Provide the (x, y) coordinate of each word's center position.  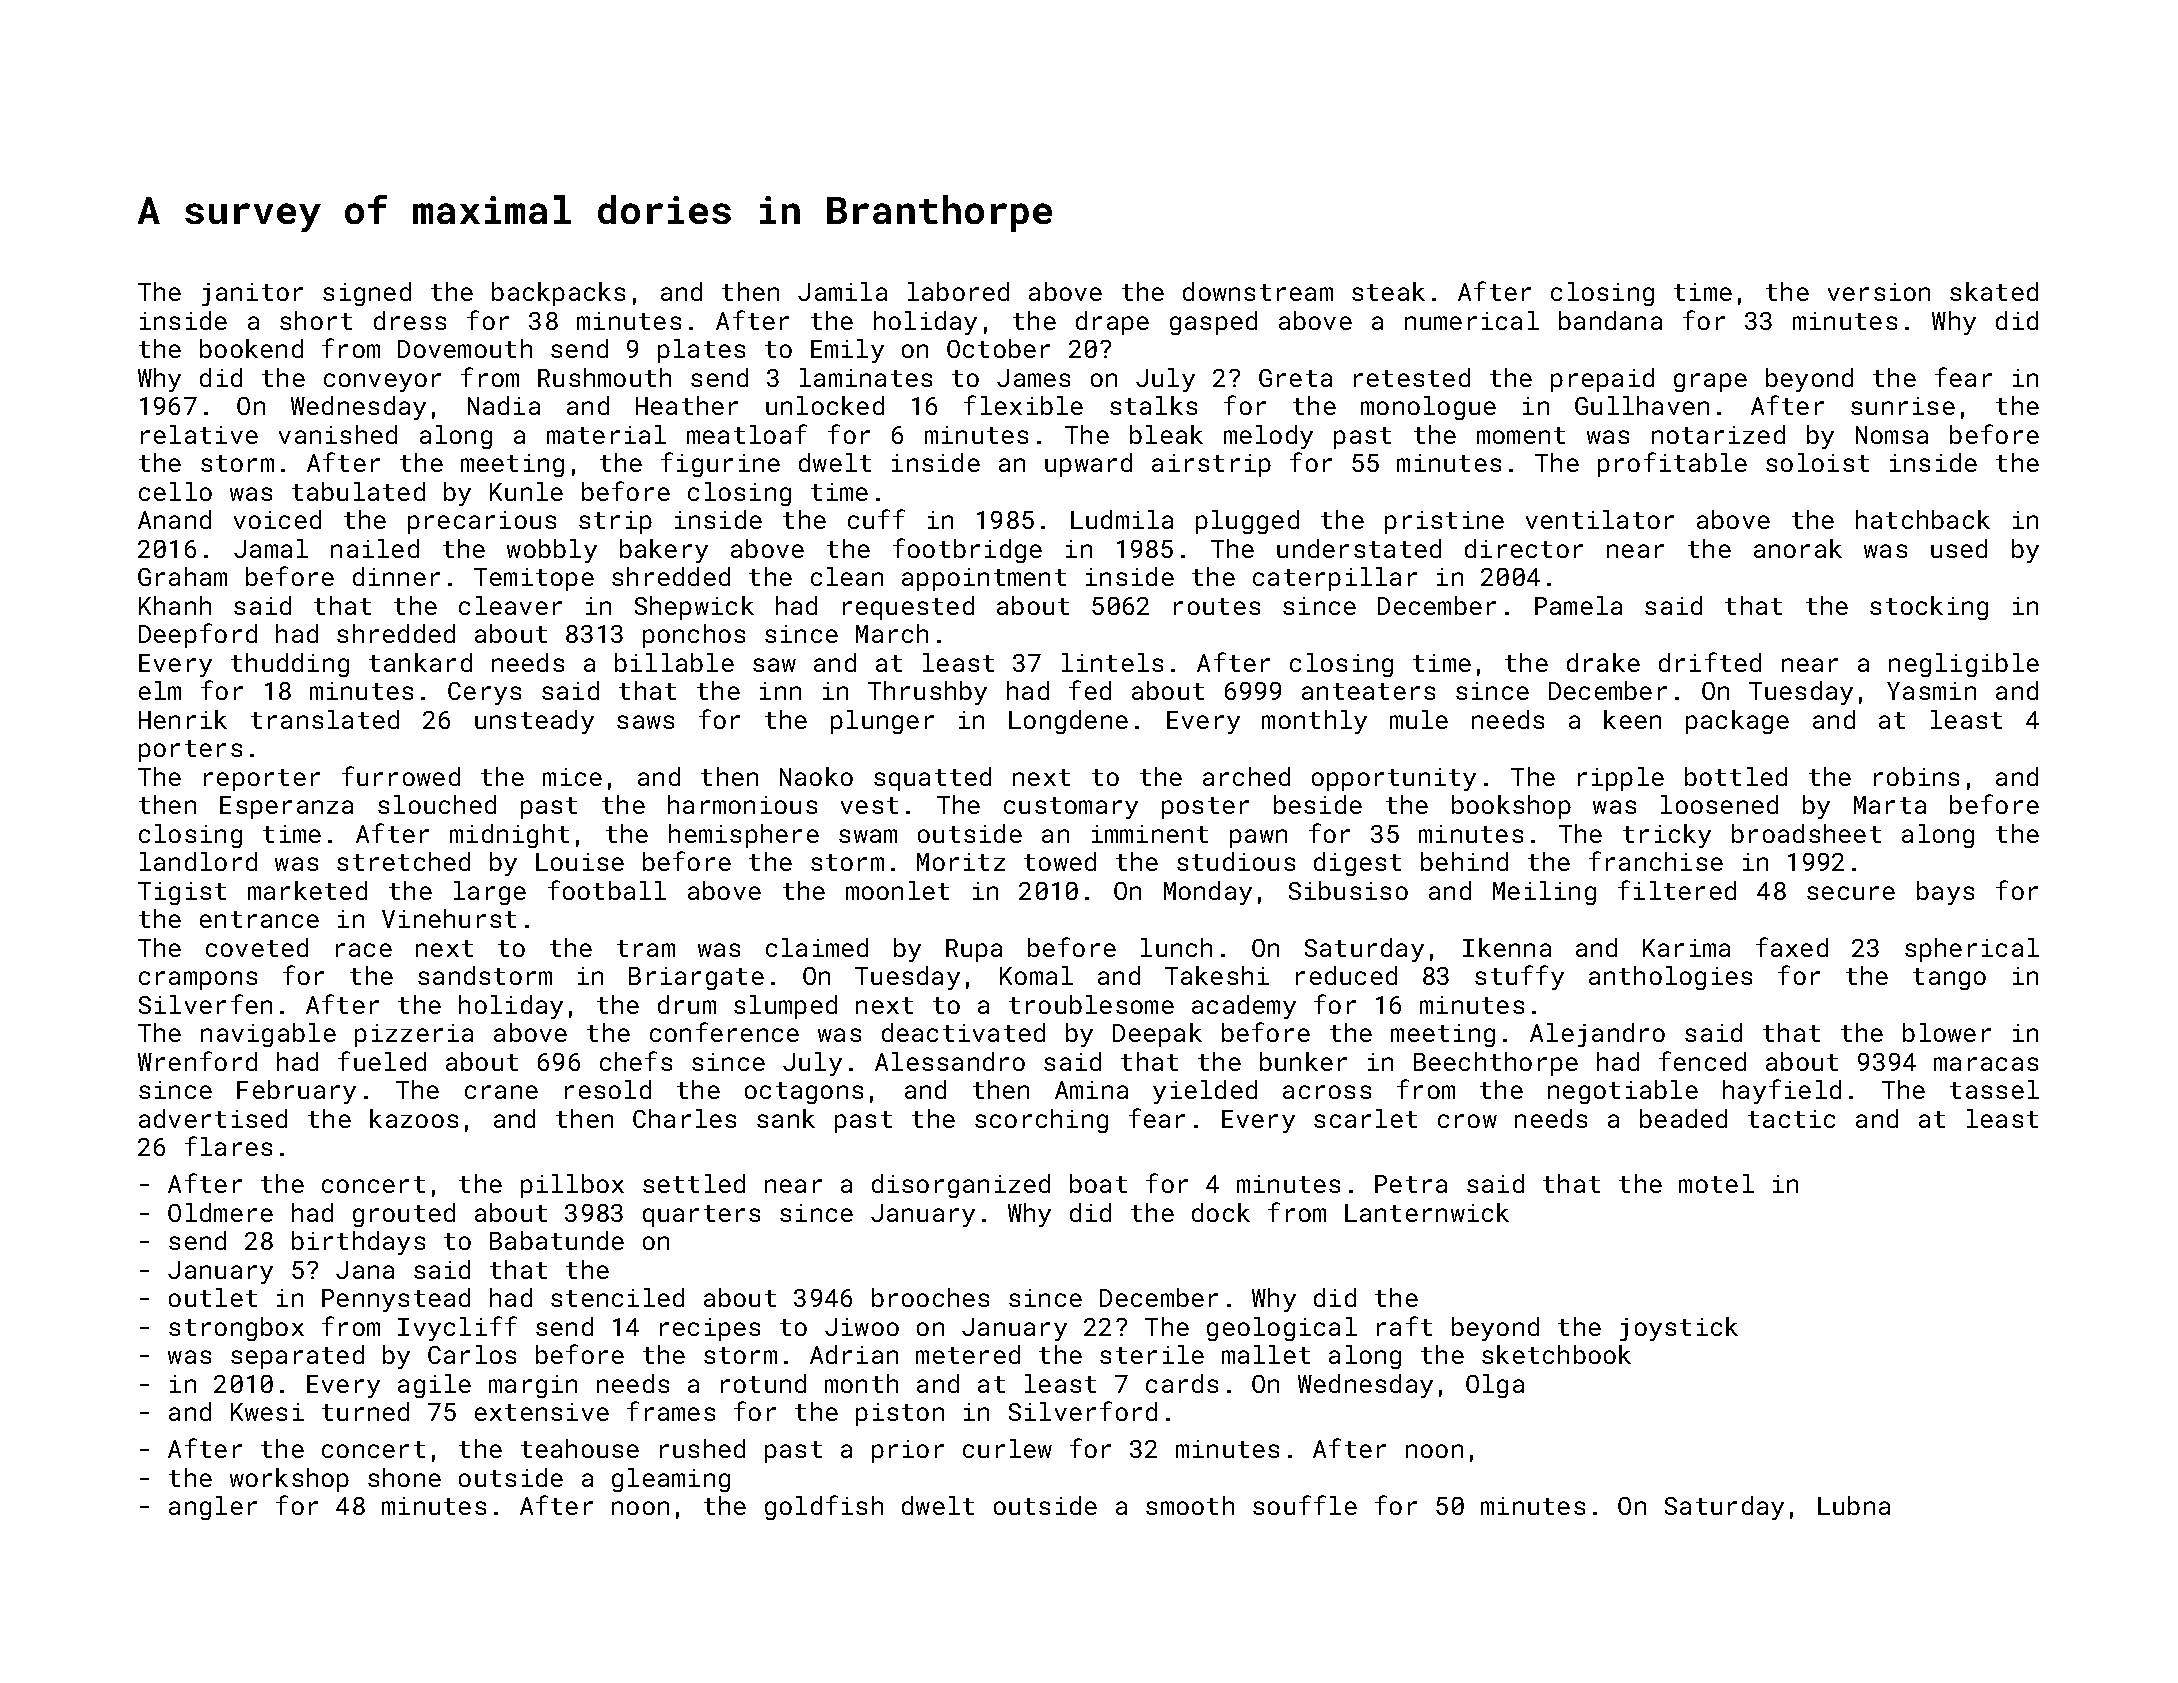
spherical (1972, 950)
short (316, 320)
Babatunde (557, 1240)
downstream (1258, 291)
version (1879, 292)
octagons (804, 1093)
